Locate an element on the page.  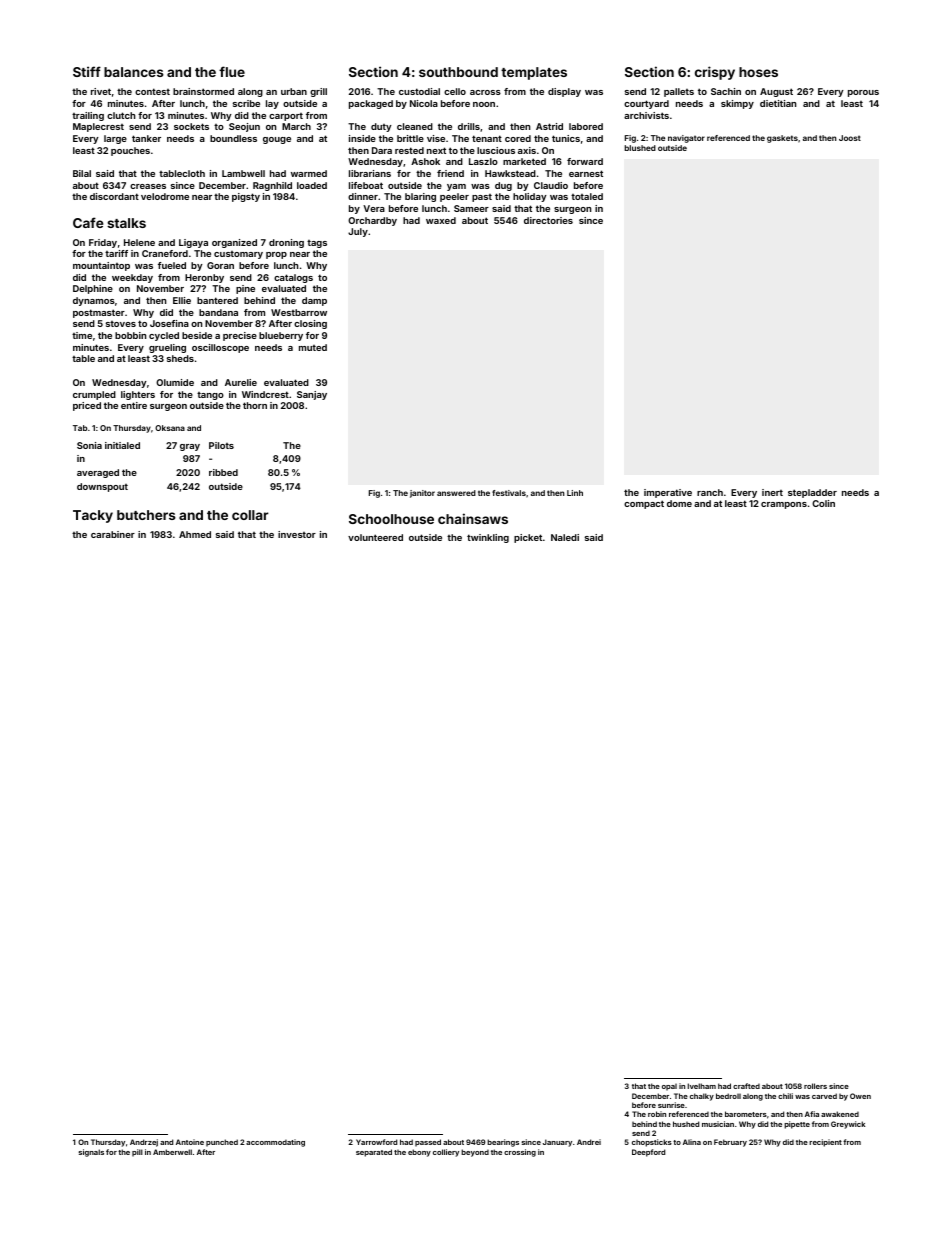
accommodating is located at coordinates (275, 1143).
